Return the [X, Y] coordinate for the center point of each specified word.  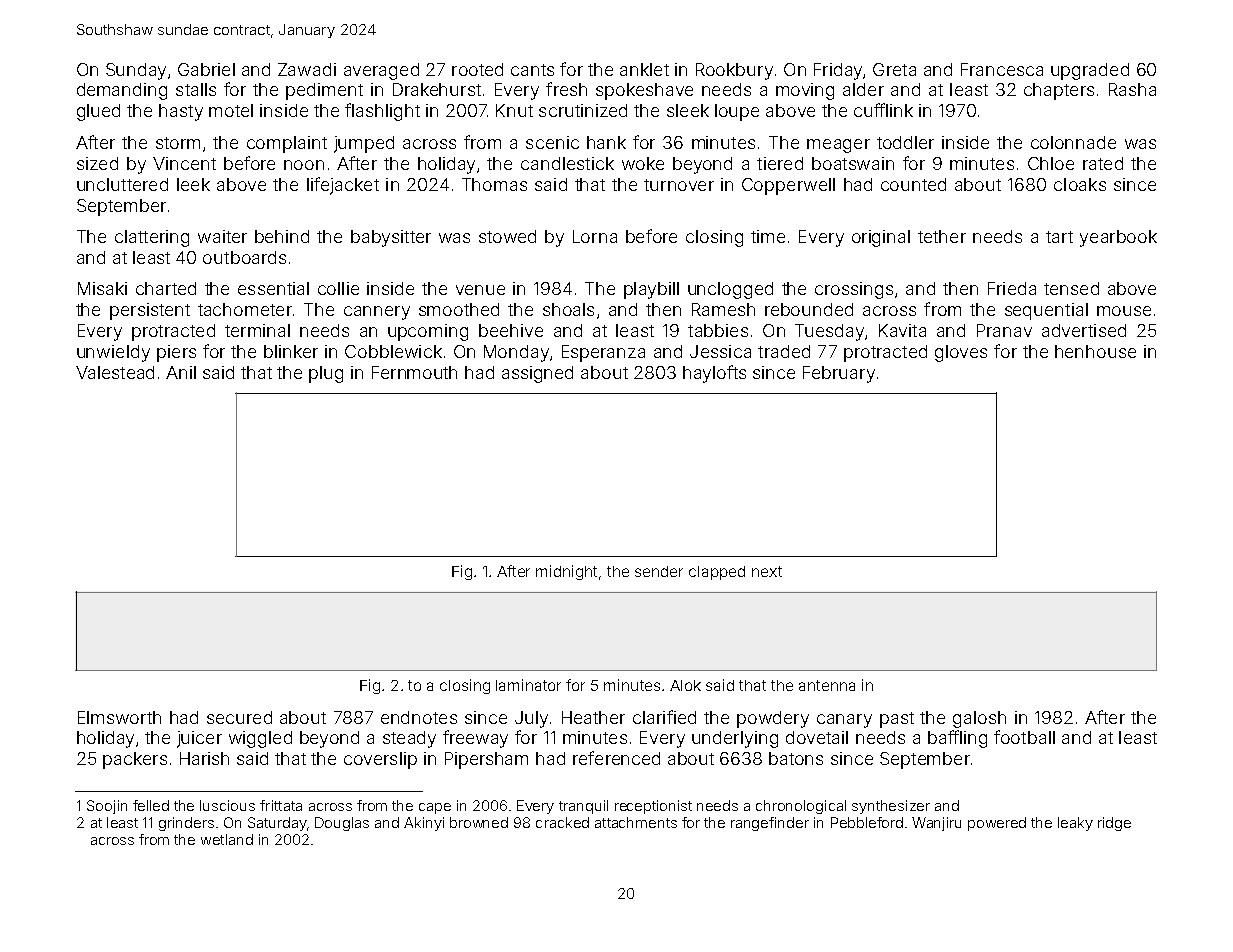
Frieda [1012, 288]
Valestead [115, 372]
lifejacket [343, 186]
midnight [566, 572]
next [767, 571]
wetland [227, 839]
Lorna [595, 236]
